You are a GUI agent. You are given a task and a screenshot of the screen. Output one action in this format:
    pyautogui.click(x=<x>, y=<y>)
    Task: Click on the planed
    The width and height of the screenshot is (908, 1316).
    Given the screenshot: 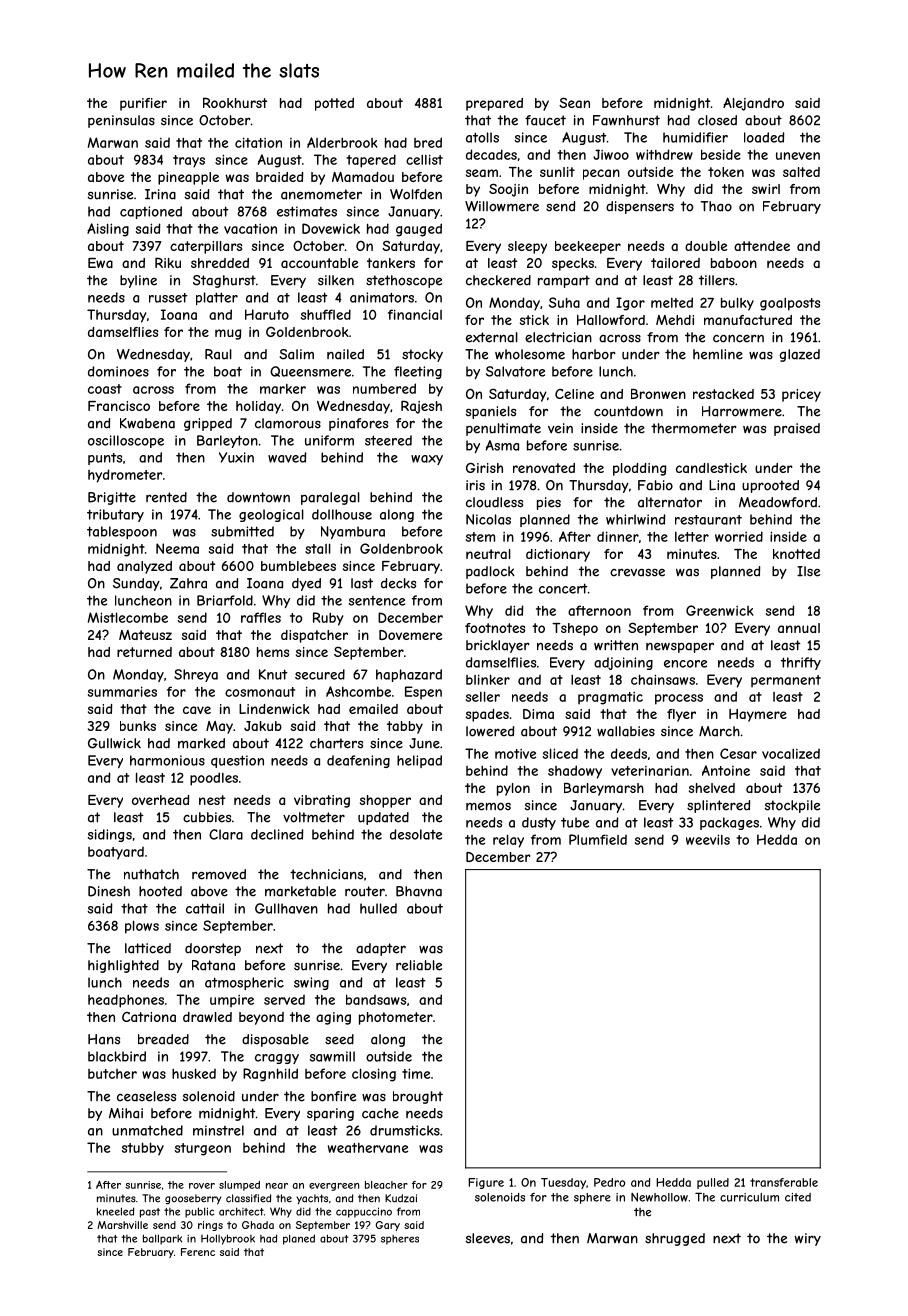 What is the action you would take?
    pyautogui.click(x=299, y=1239)
